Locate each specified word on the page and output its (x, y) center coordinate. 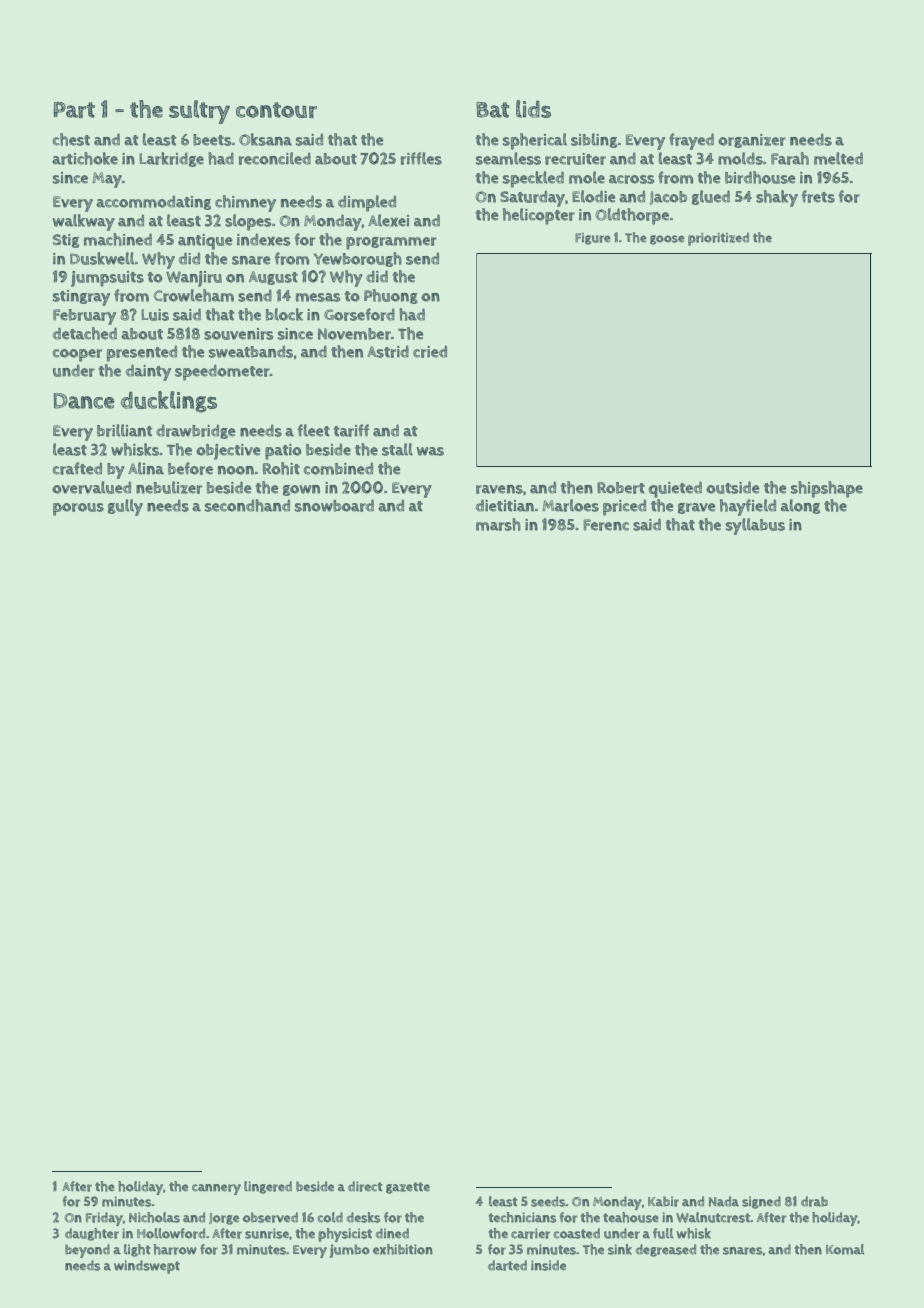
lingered (268, 1187)
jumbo (349, 1251)
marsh (498, 524)
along (800, 506)
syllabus (755, 526)
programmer (391, 243)
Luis (155, 315)
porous (78, 509)
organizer (752, 141)
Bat (492, 110)
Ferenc (606, 525)
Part (74, 110)
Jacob (668, 198)
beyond (87, 1251)
